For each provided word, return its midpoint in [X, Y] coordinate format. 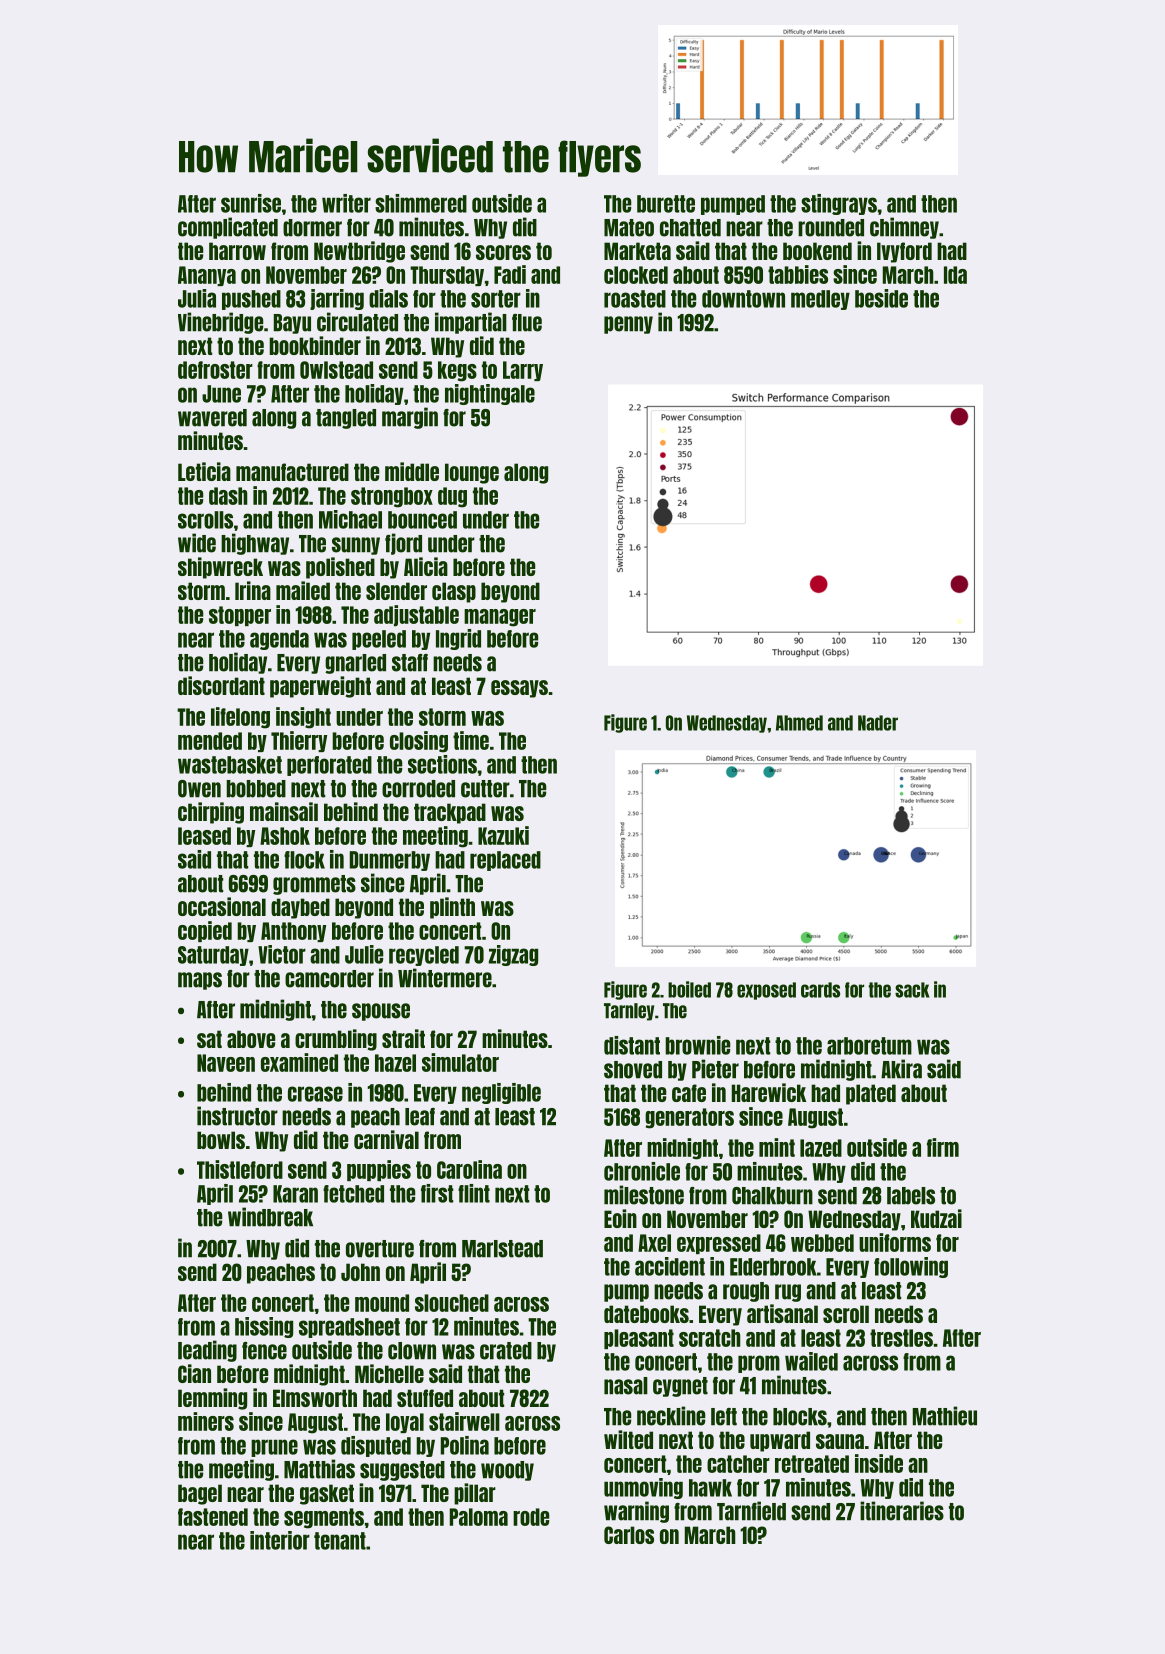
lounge [472, 473]
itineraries [902, 1511]
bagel [200, 1494]
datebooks [646, 1314]
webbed [822, 1243]
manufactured [292, 472]
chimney [904, 228]
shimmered [421, 203]
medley [820, 300]
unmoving [643, 1488]
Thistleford [240, 1169]
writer [346, 203]
